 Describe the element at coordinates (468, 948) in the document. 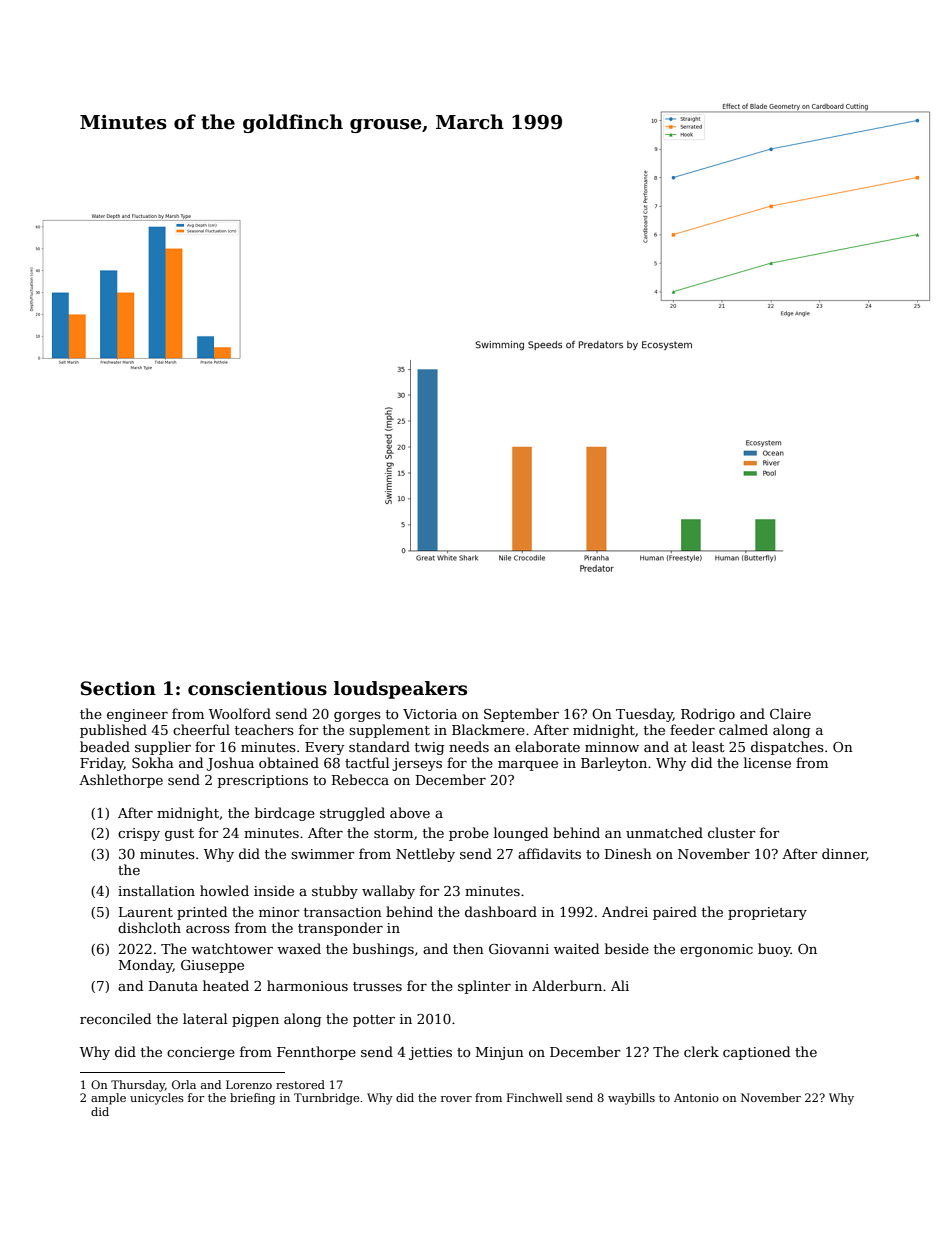

I see `then` at that location.
